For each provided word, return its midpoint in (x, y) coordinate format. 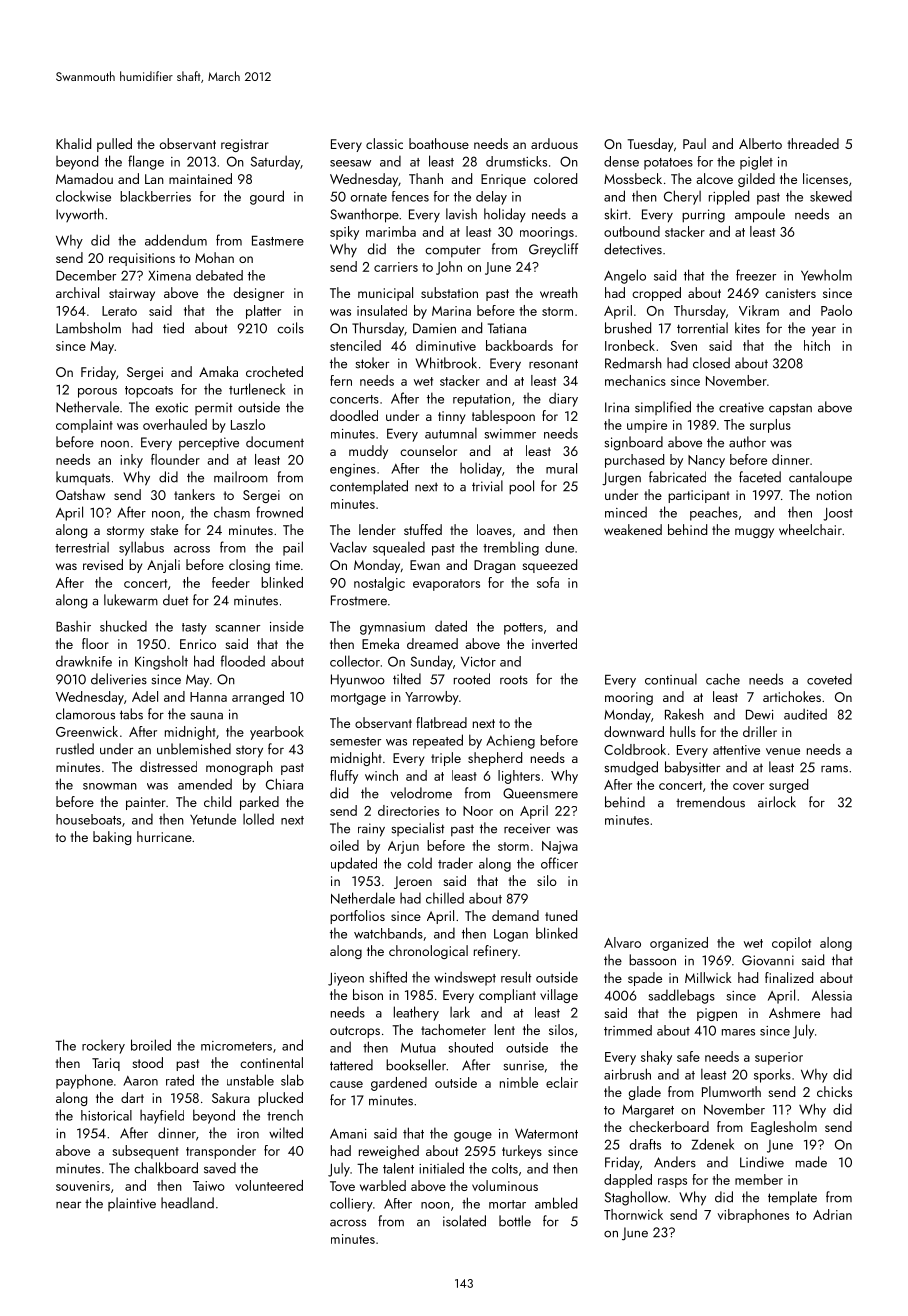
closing (249, 566)
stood (147, 1062)
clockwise (83, 196)
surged (788, 786)
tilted (407, 679)
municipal (385, 294)
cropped (656, 294)
